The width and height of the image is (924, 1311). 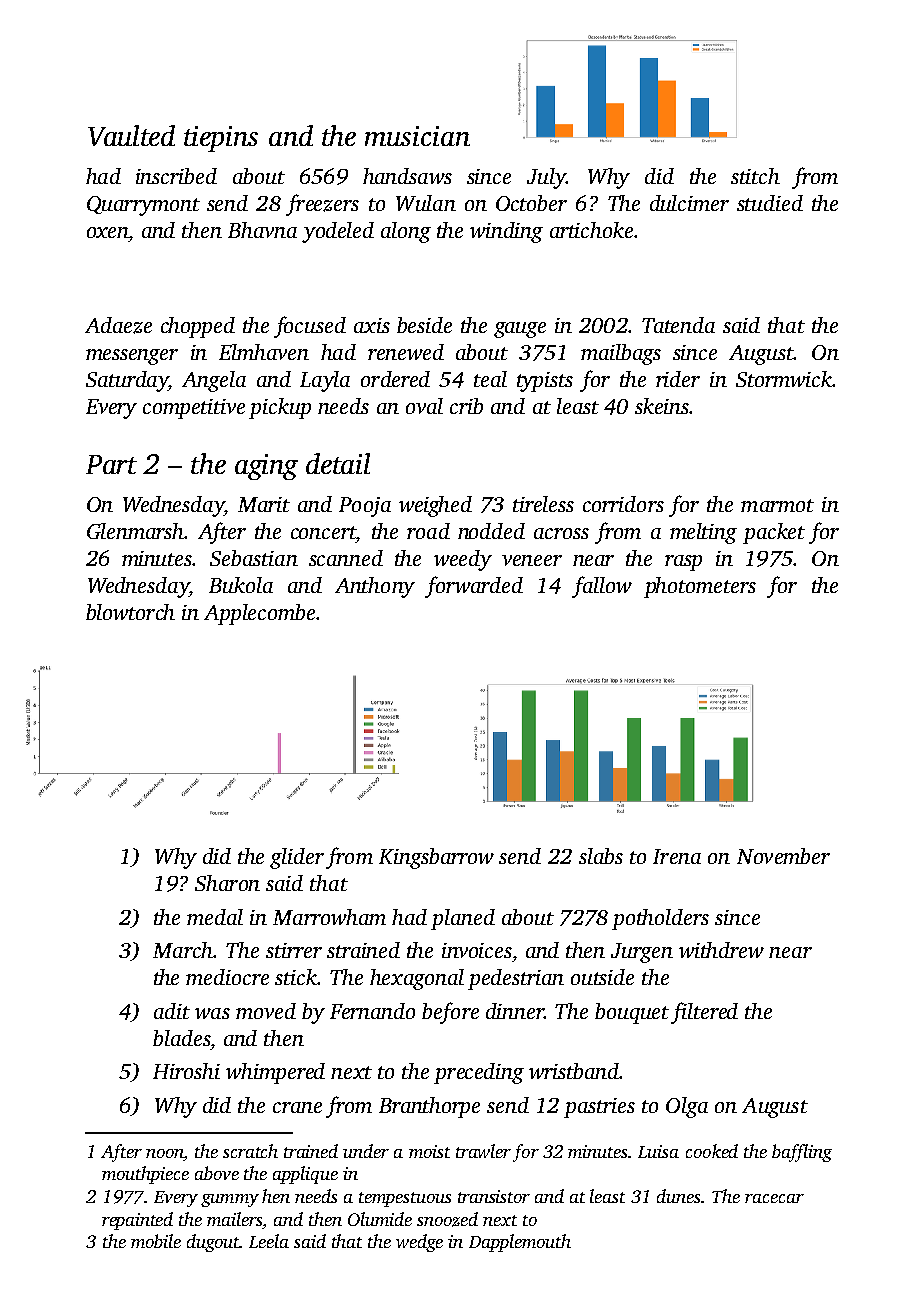 I want to click on wedge, so click(x=419, y=1243).
